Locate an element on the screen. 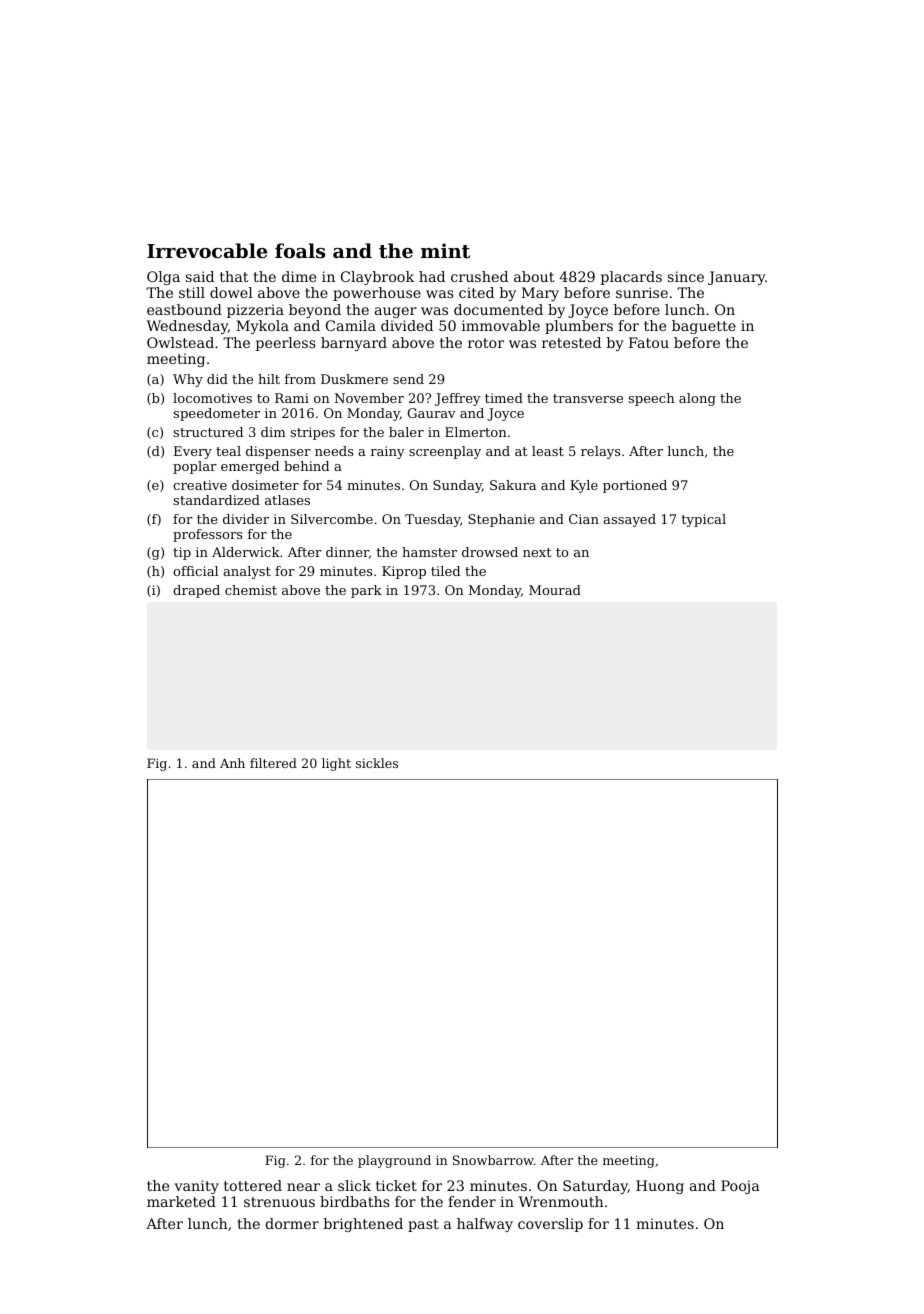  Every is located at coordinates (193, 452).
